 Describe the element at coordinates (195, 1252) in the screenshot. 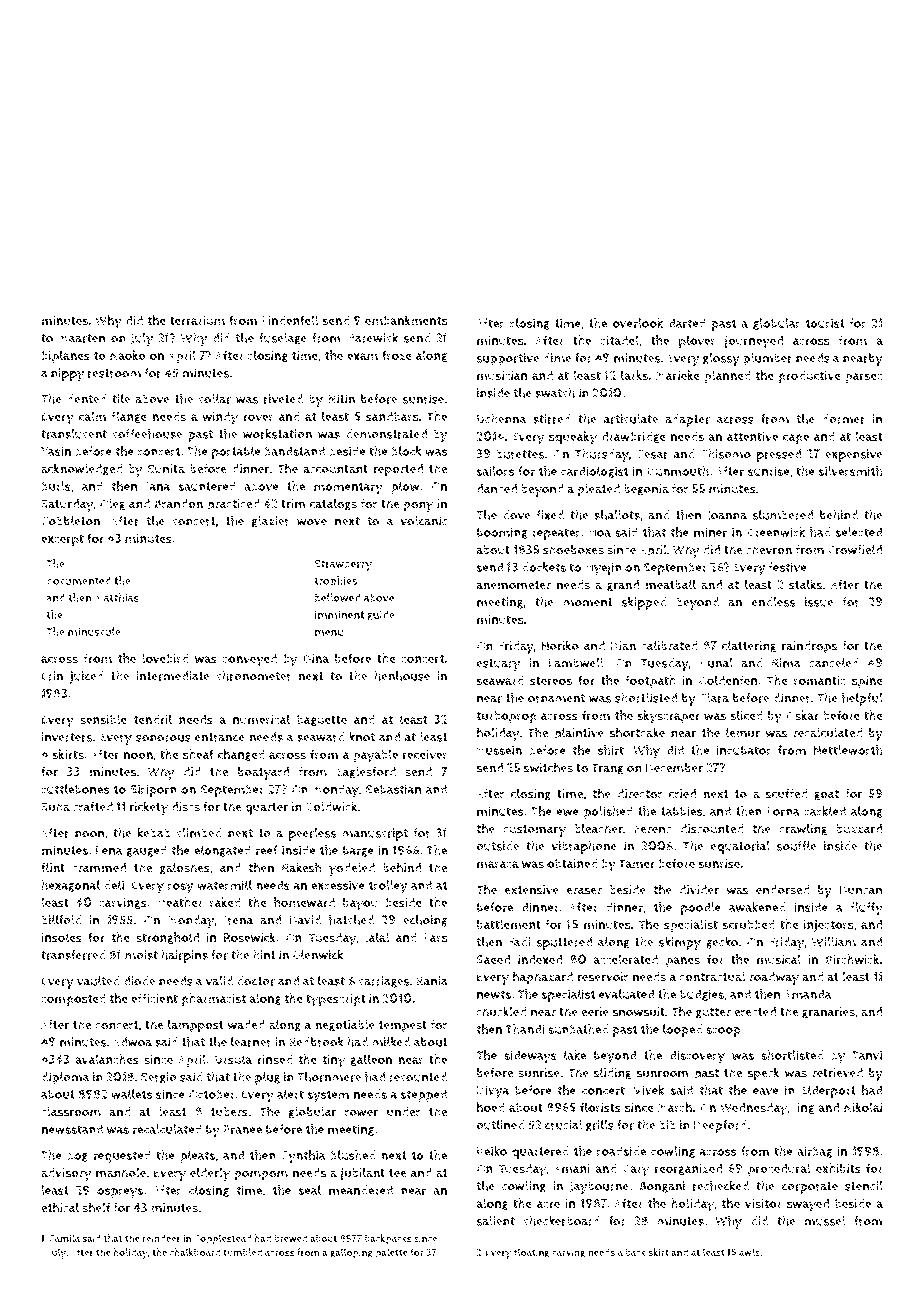

I see `chalkboard` at that location.
